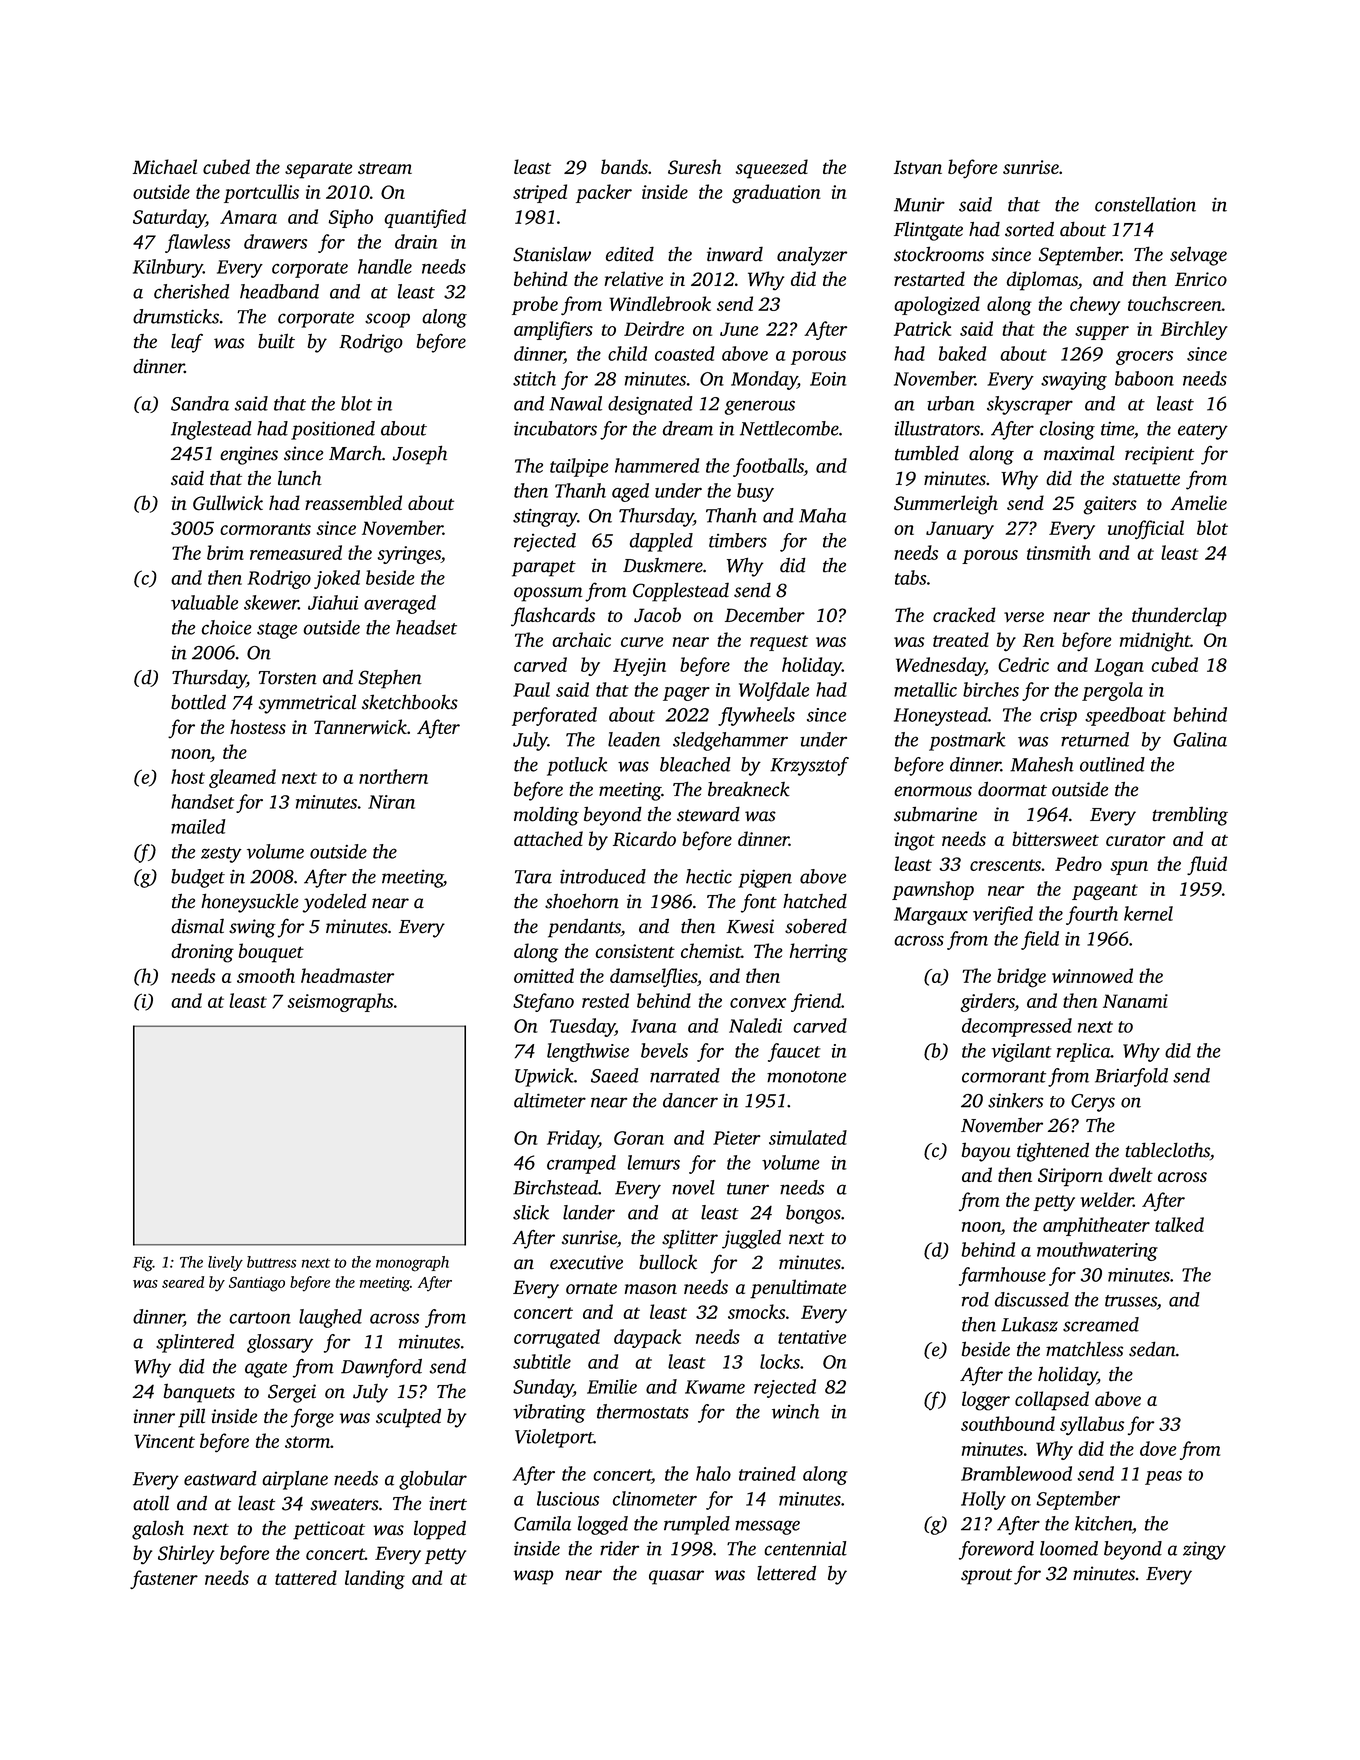 The image size is (1360, 1760). What do you see at coordinates (385, 168) in the screenshot?
I see `stream` at bounding box center [385, 168].
